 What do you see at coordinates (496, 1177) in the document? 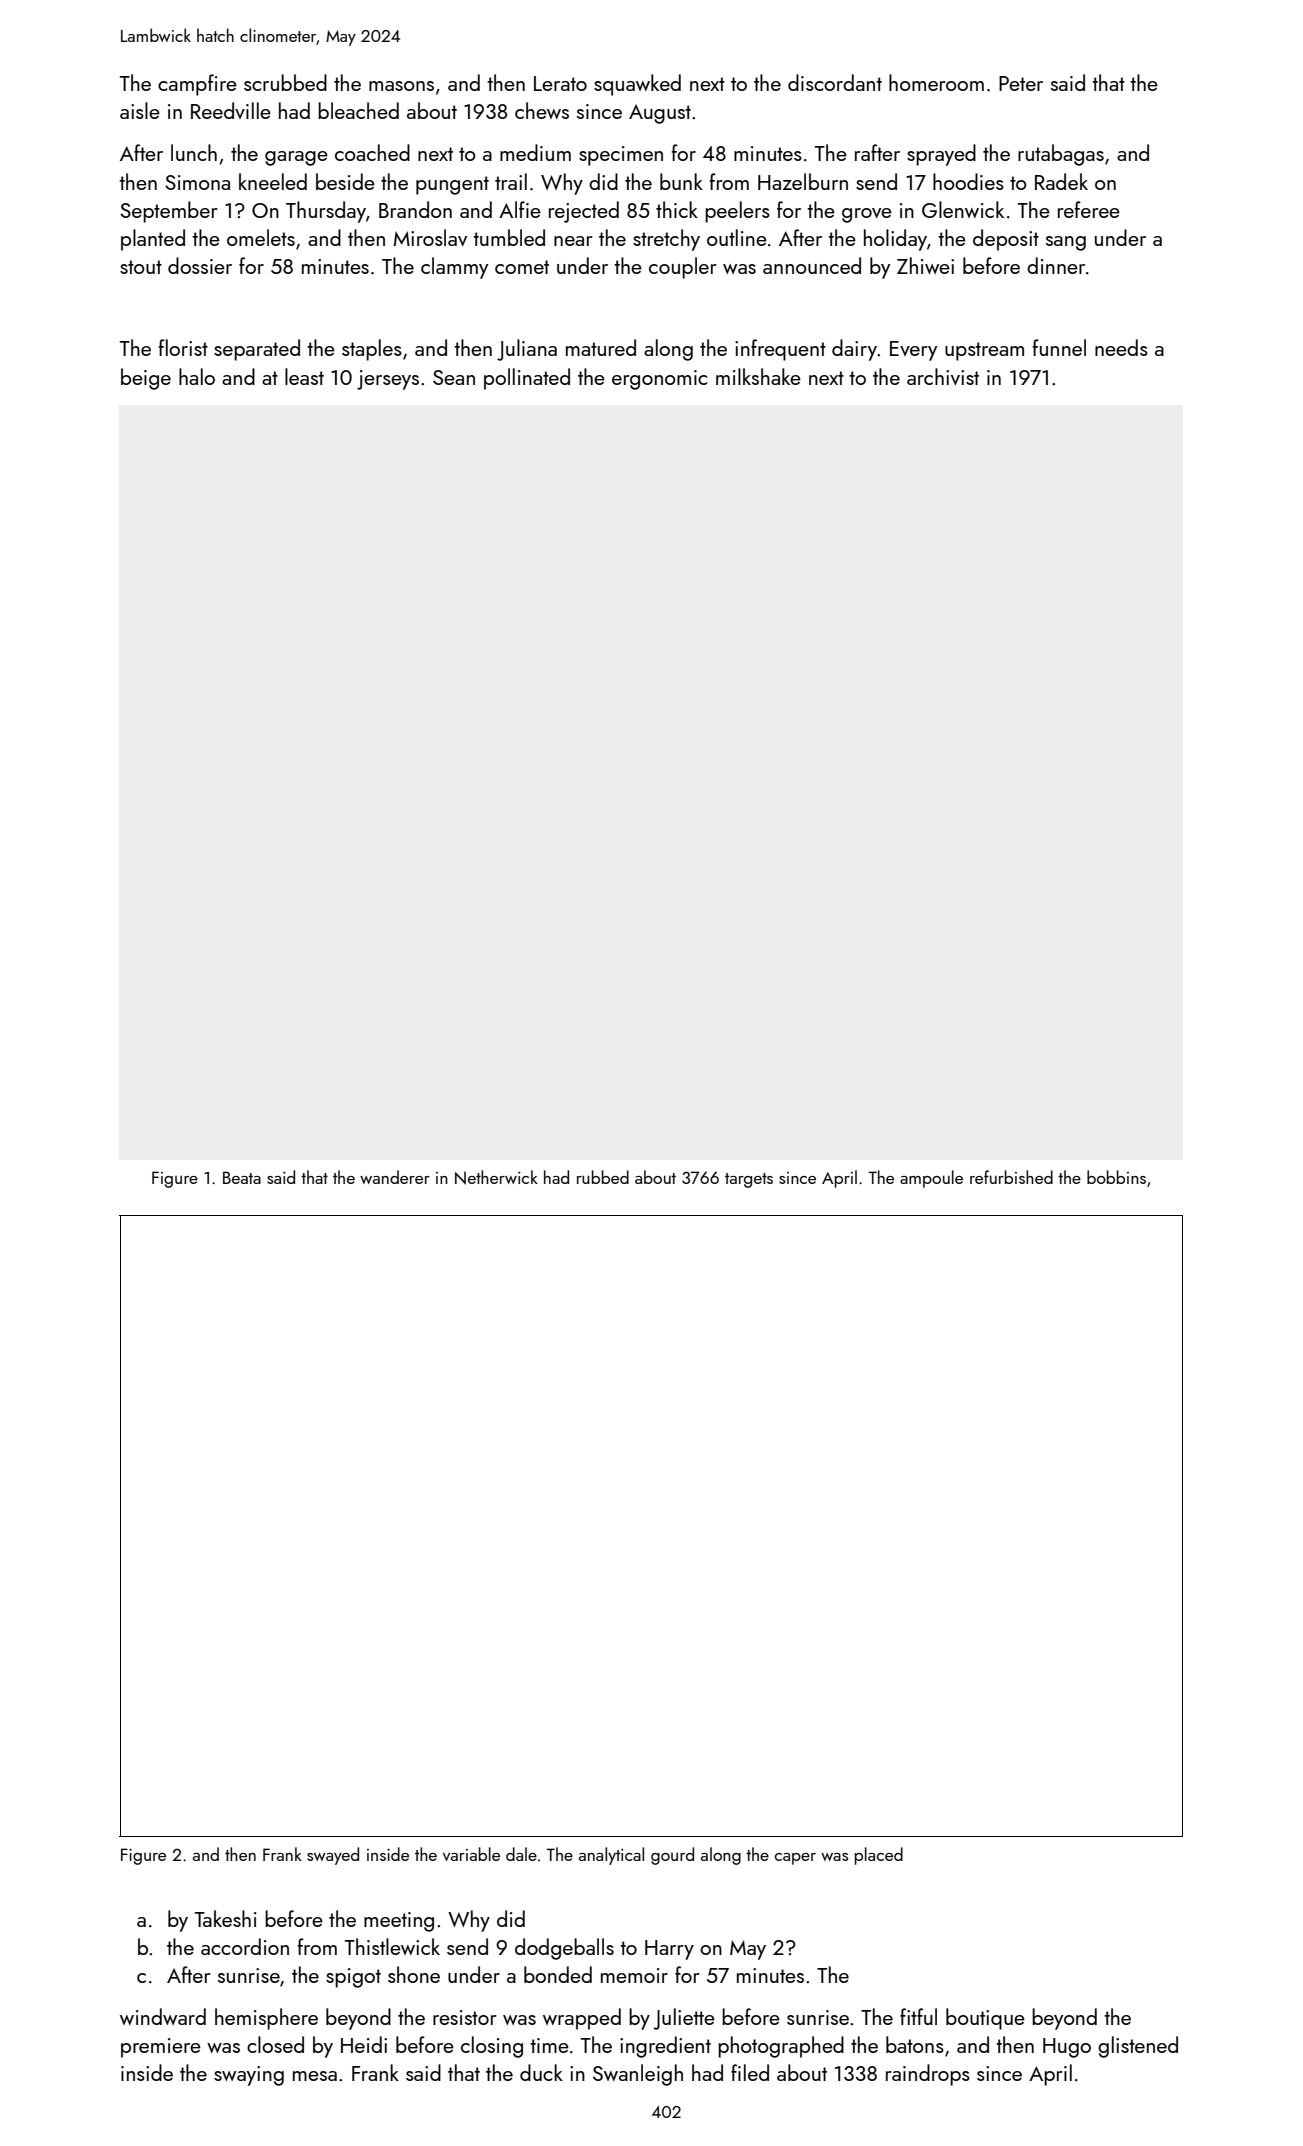
I see `Netherwick` at bounding box center [496, 1177].
